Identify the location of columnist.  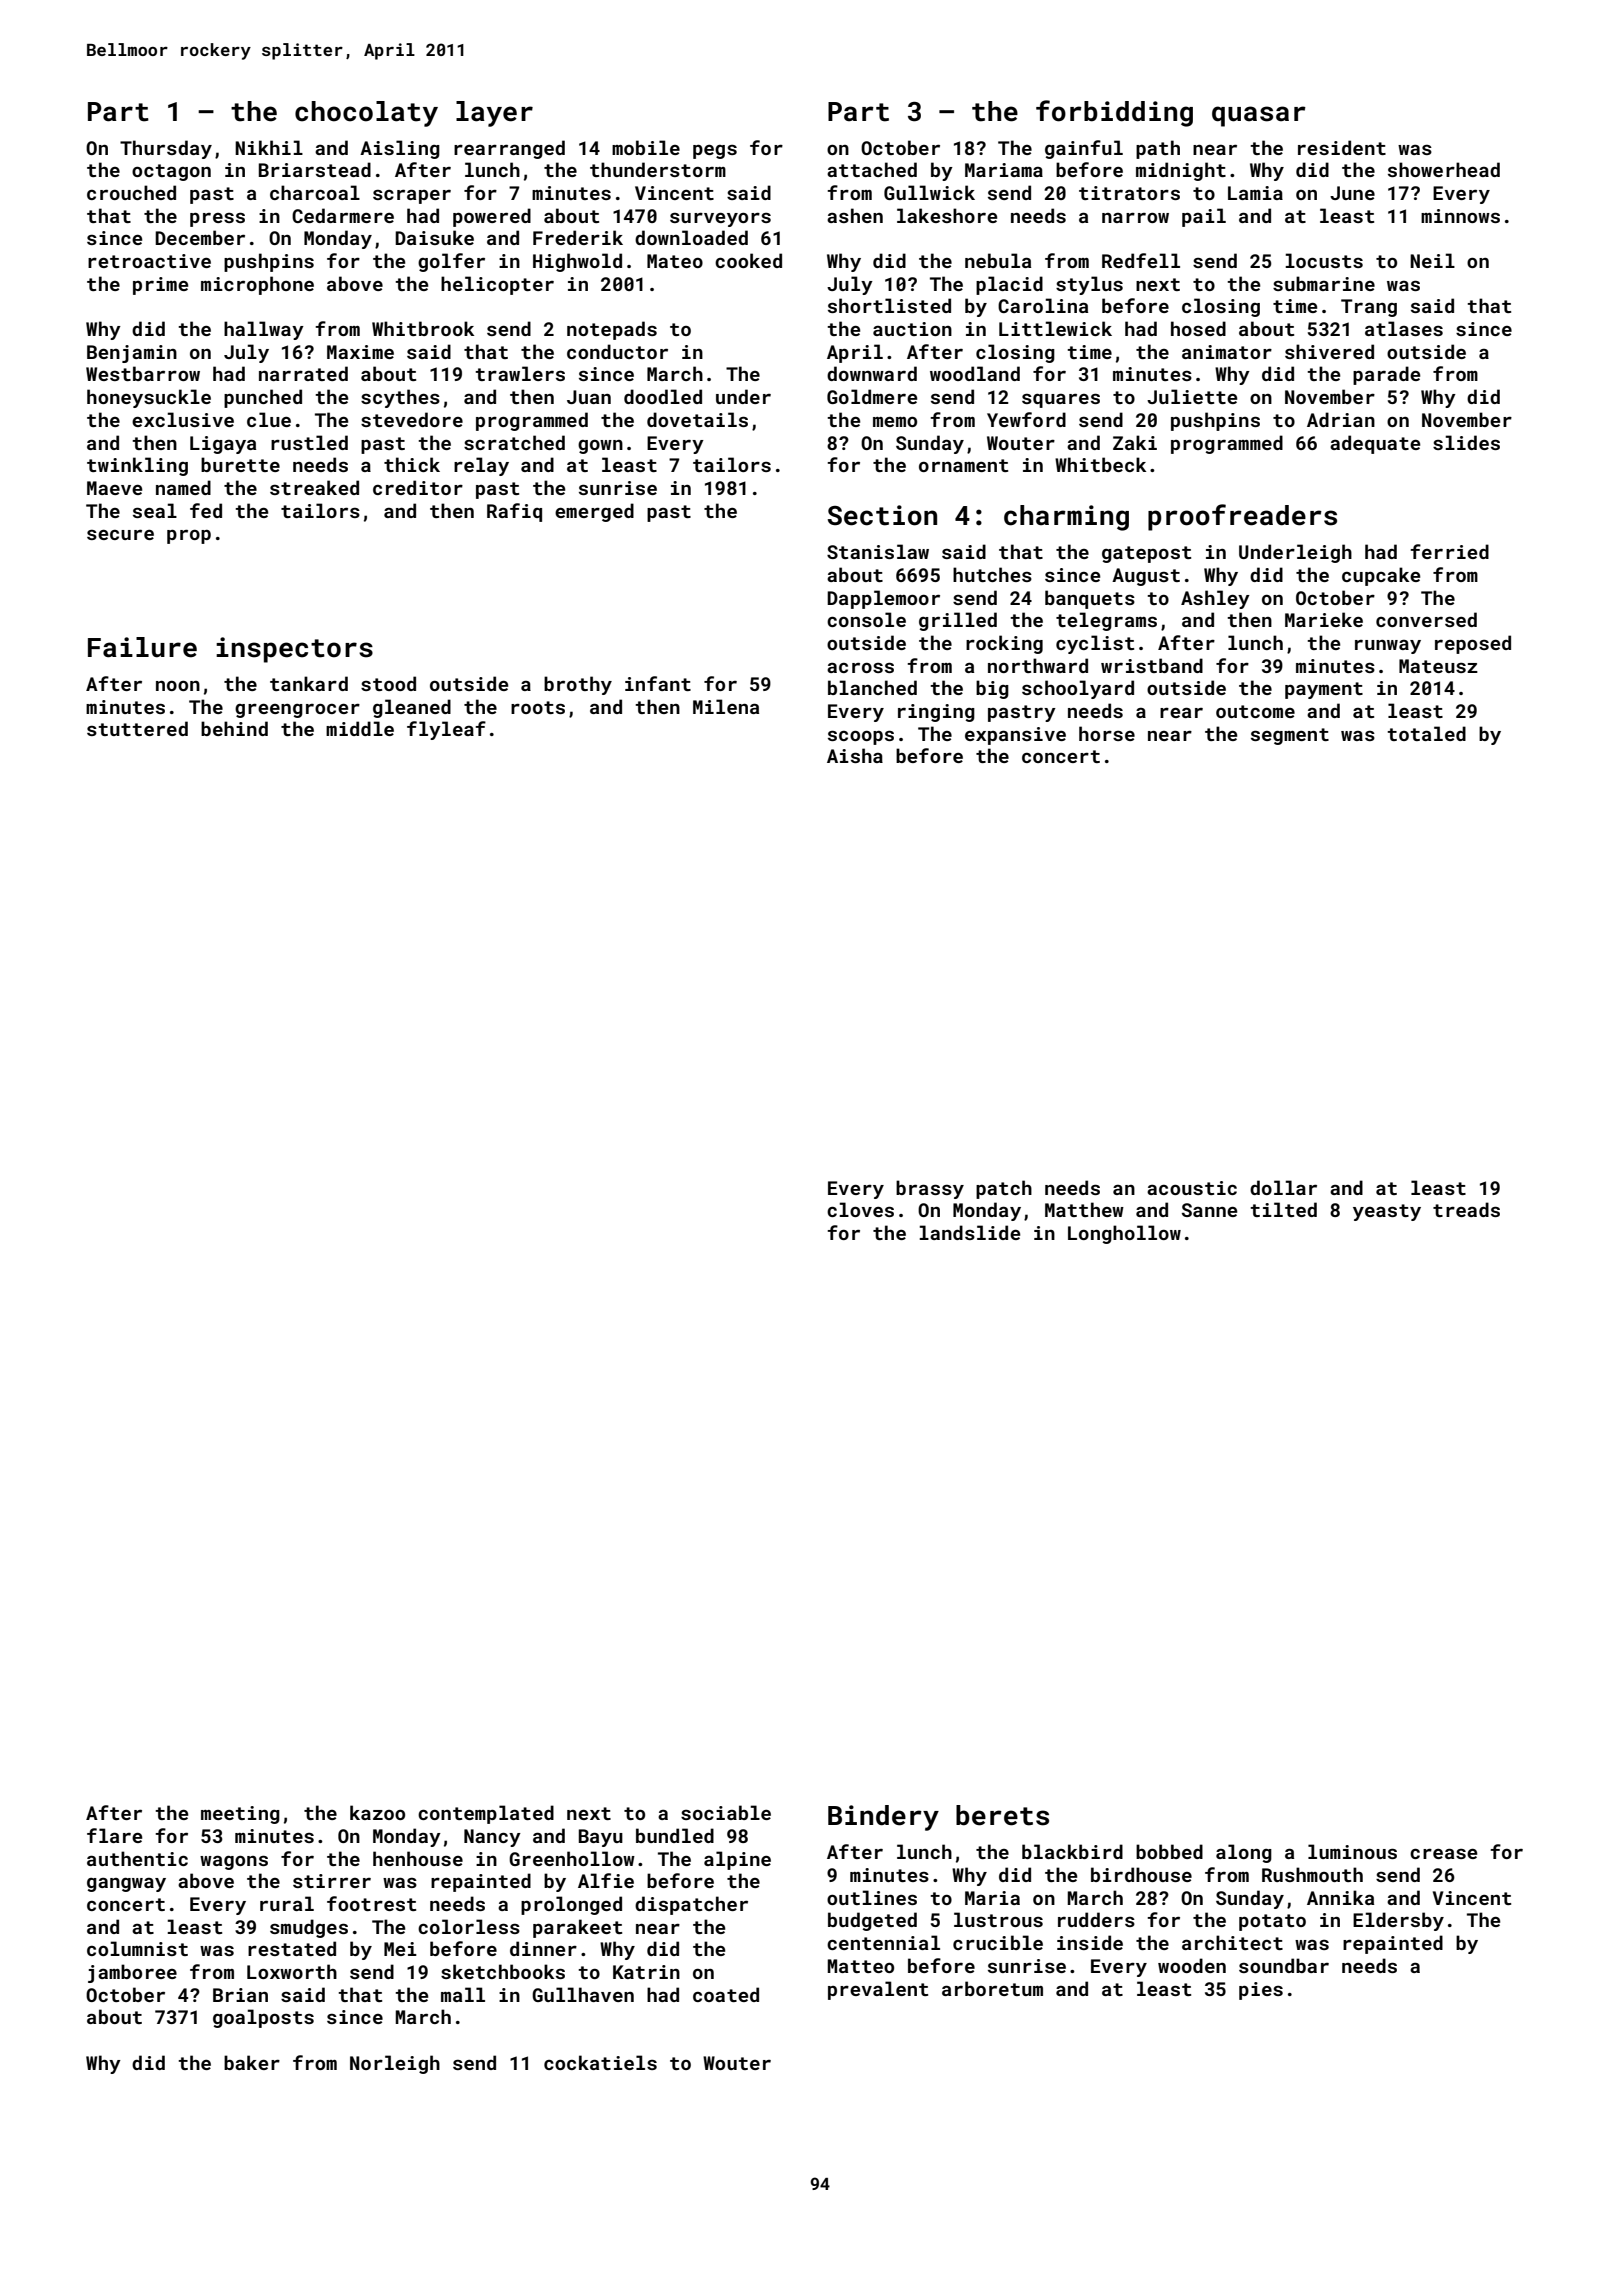
(137, 1948).
